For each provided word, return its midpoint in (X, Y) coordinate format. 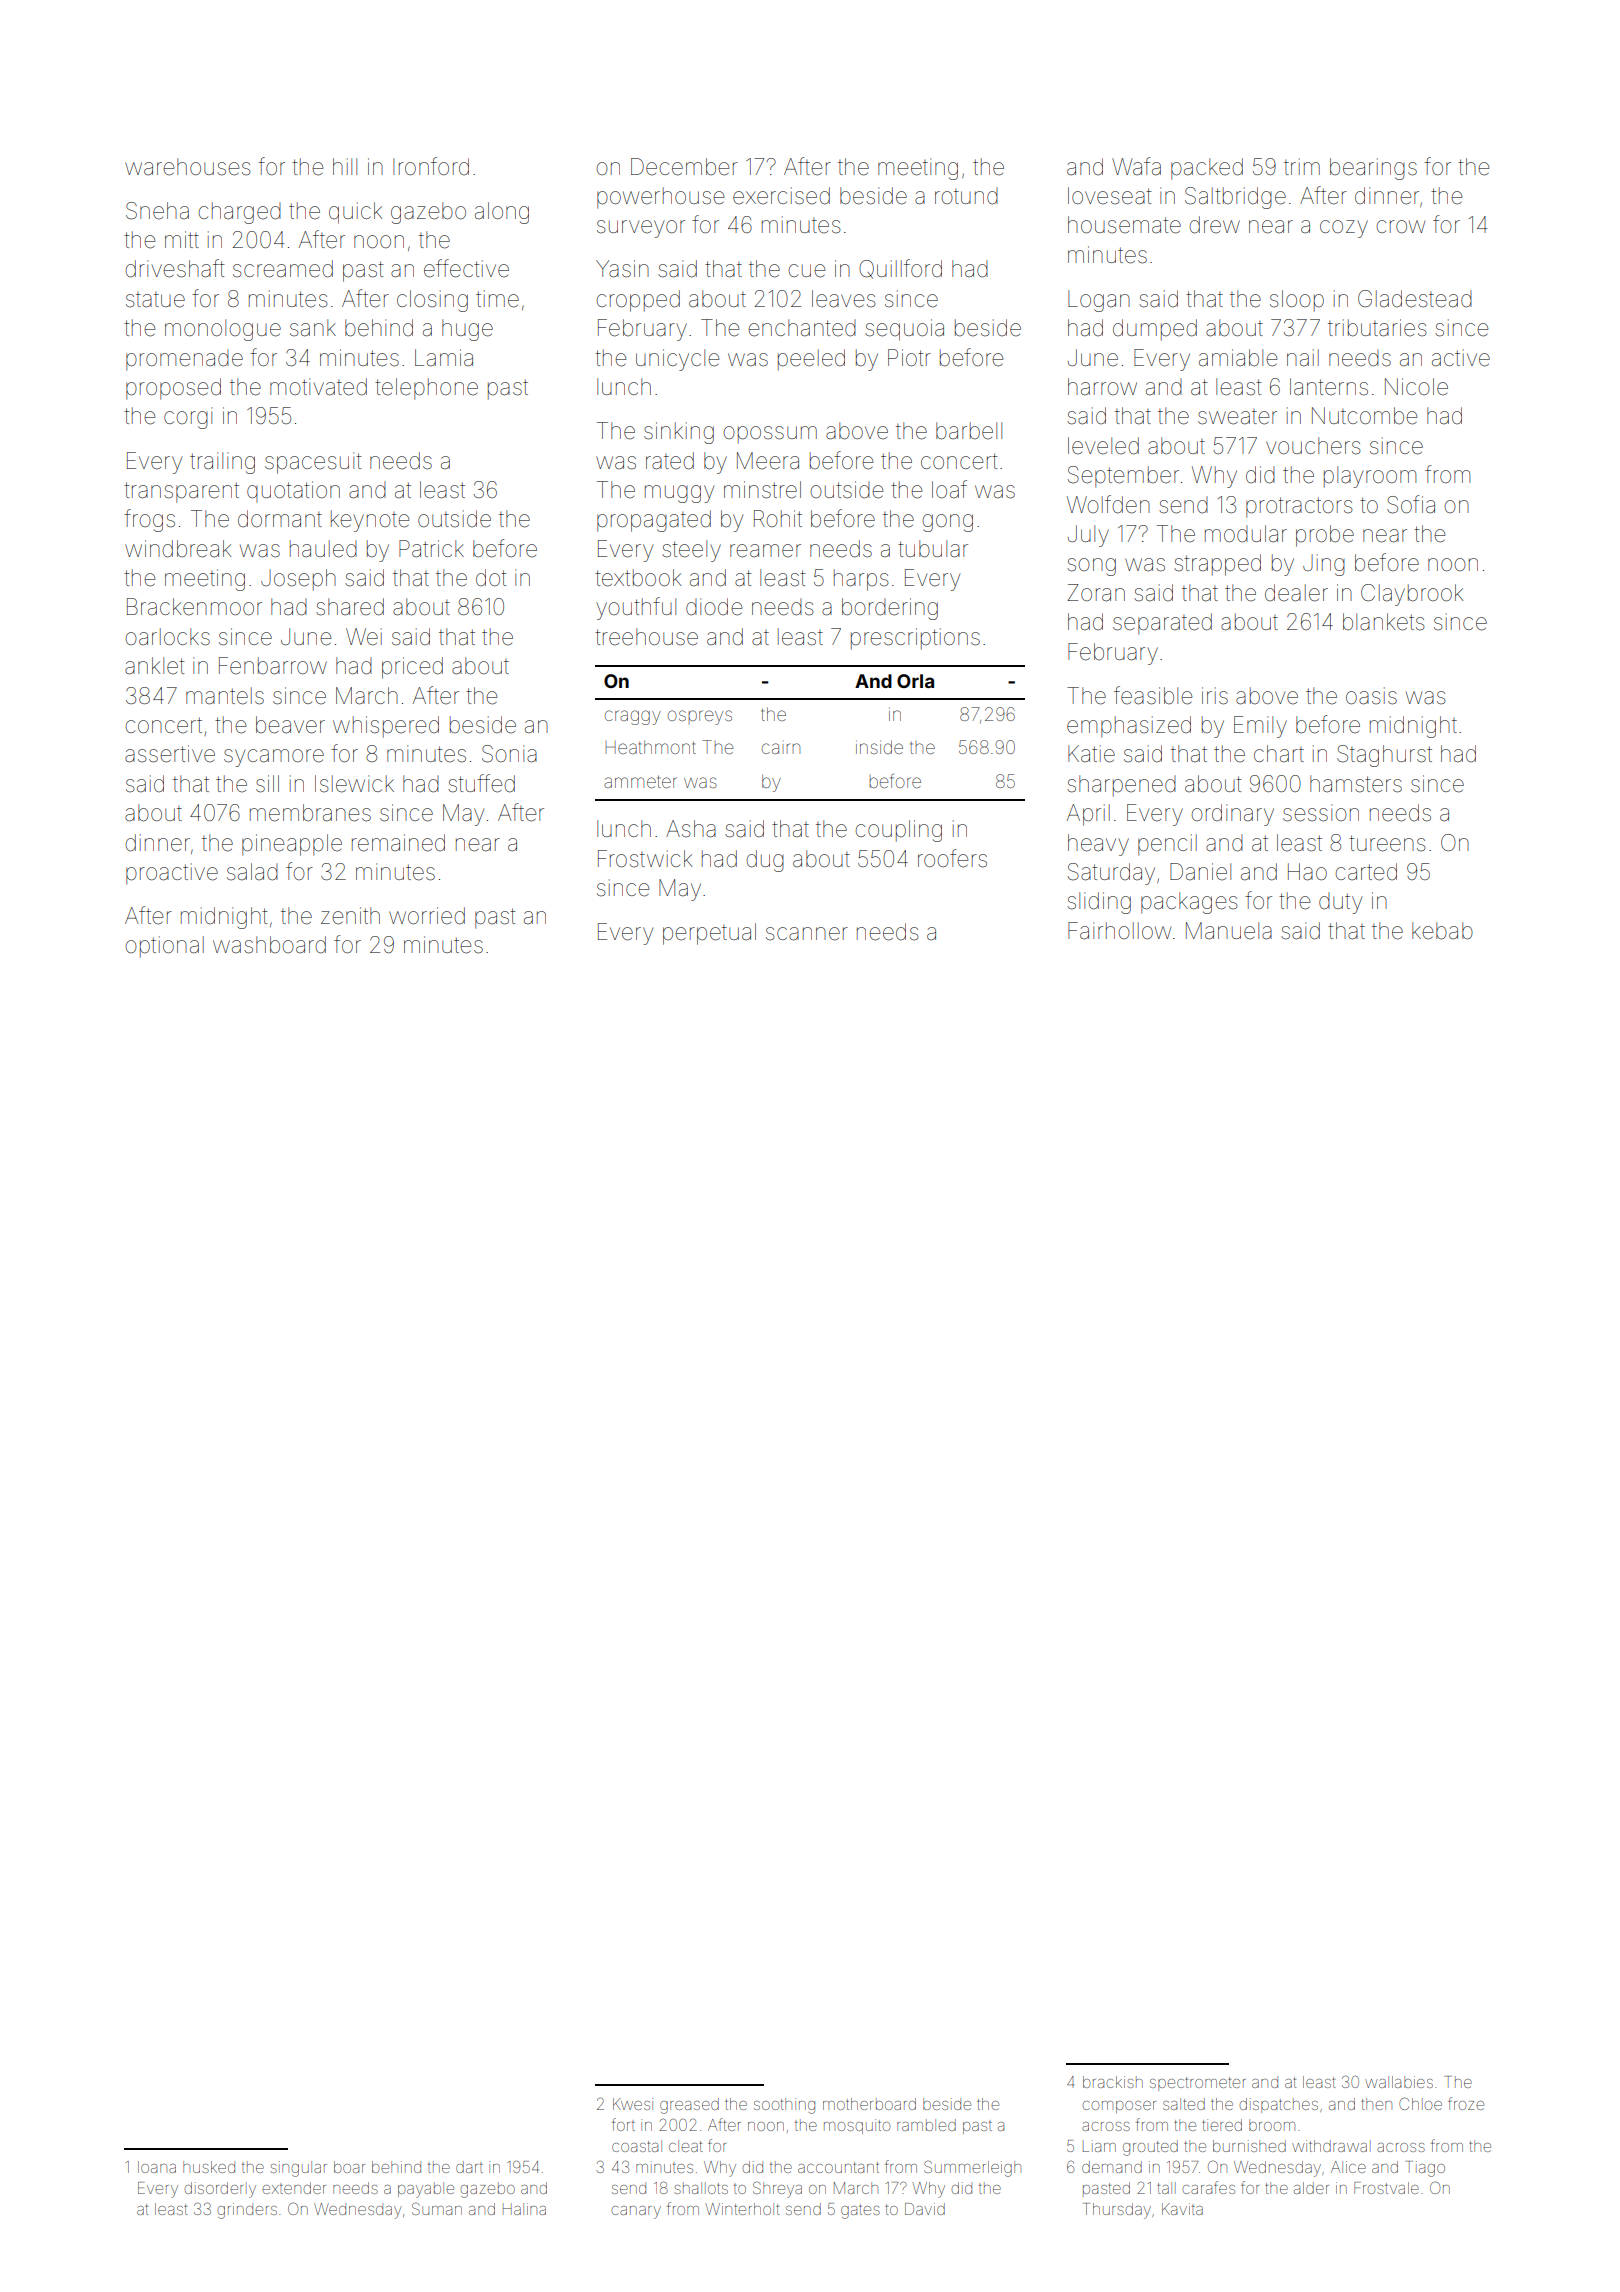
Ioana (157, 2167)
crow (1400, 226)
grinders (247, 2211)
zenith (350, 916)
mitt (182, 239)
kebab (1442, 931)
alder (1311, 2188)
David (925, 2209)
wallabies (1399, 2082)
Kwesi (633, 2104)
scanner (807, 934)
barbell (969, 431)
